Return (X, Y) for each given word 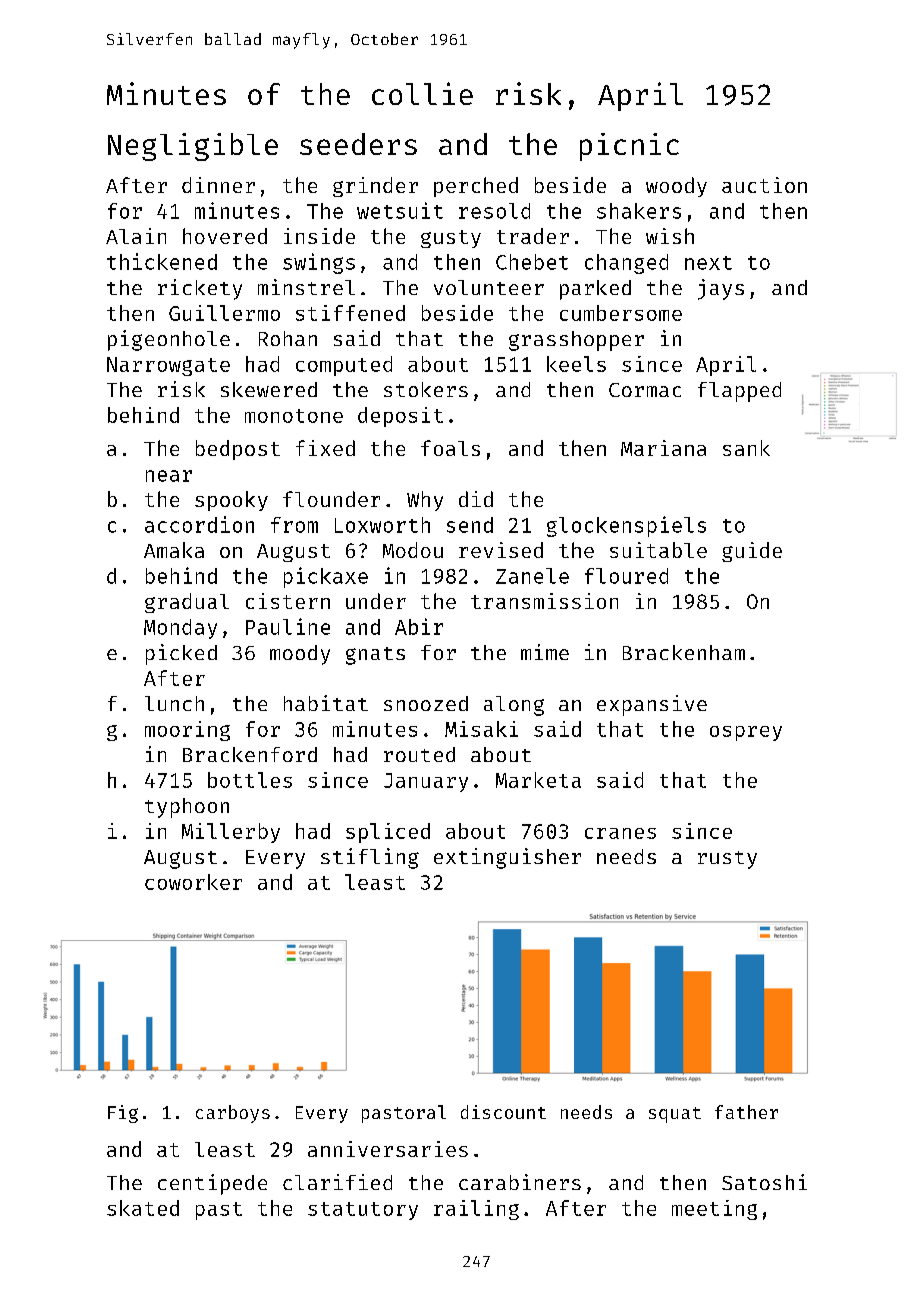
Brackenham (684, 652)
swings (319, 263)
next (708, 263)
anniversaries (388, 1149)
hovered (225, 236)
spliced (388, 833)
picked (181, 654)
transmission (544, 601)
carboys (233, 1114)
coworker (193, 882)
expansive (652, 705)
